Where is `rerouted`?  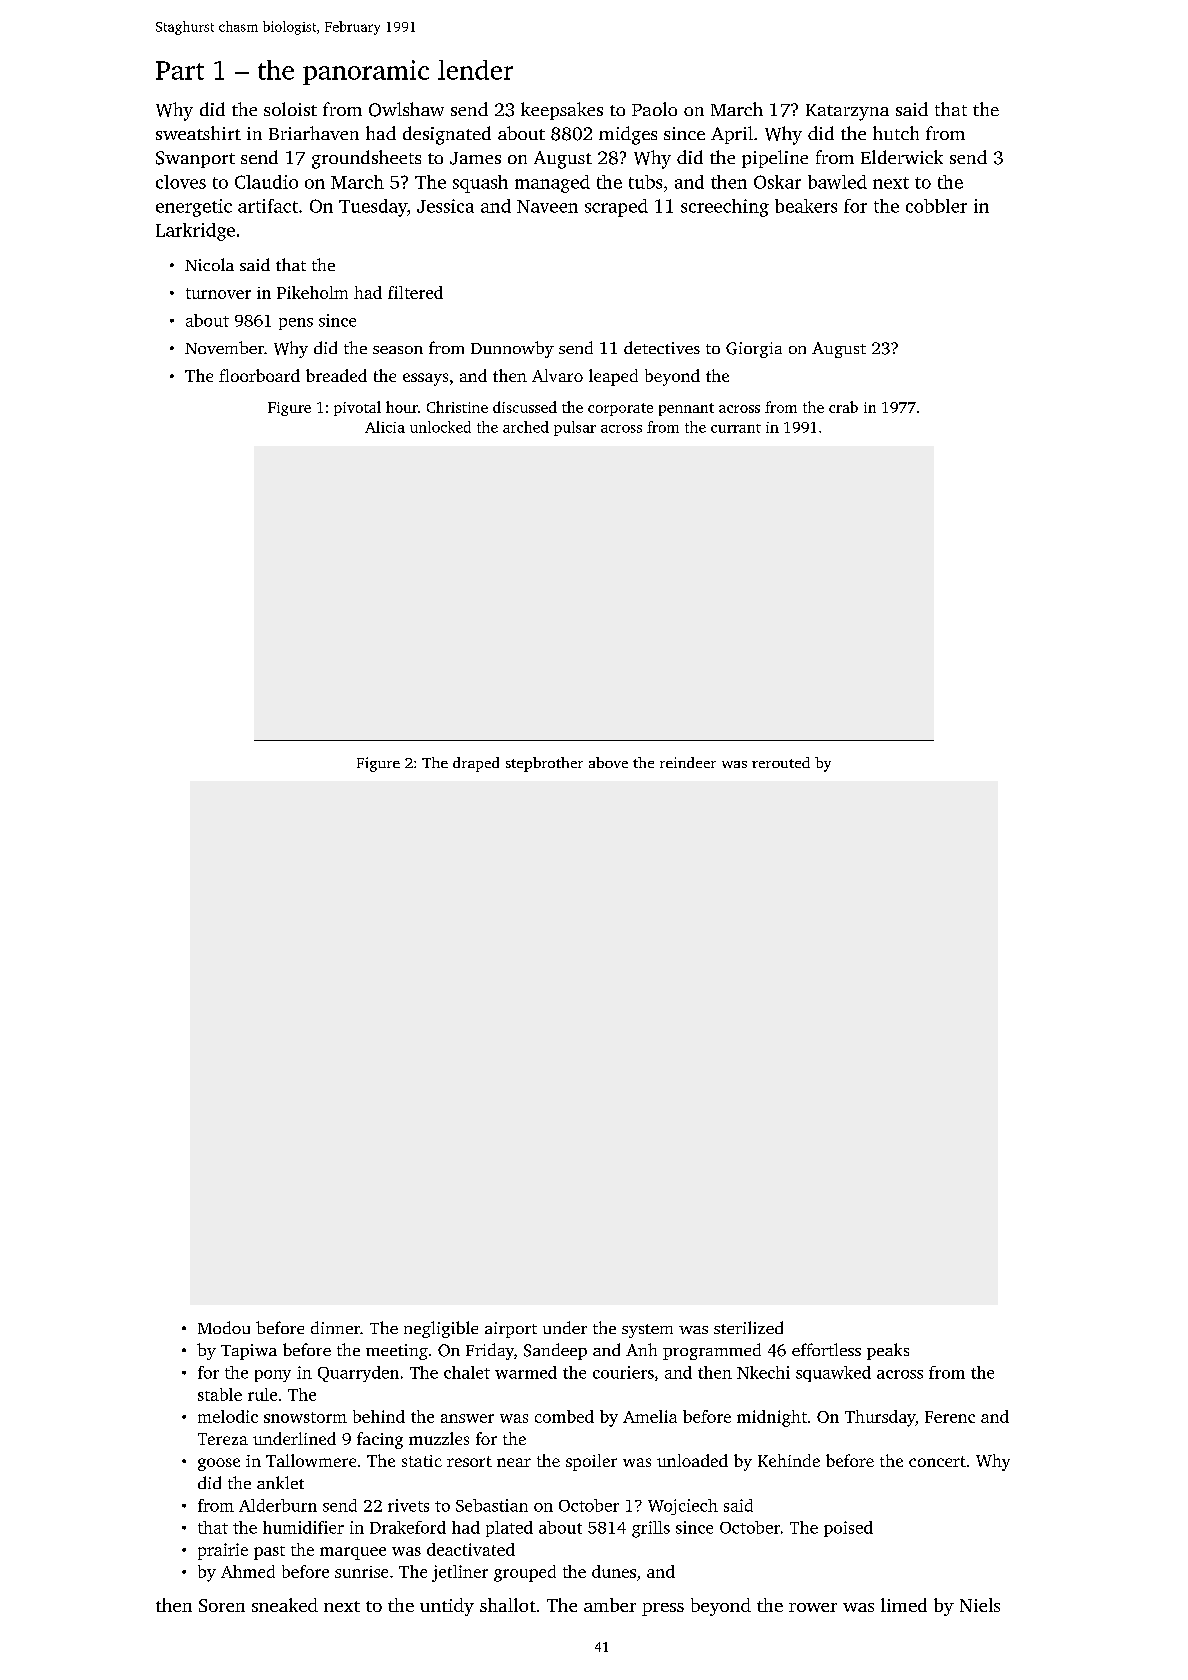
rerouted is located at coordinates (781, 762).
